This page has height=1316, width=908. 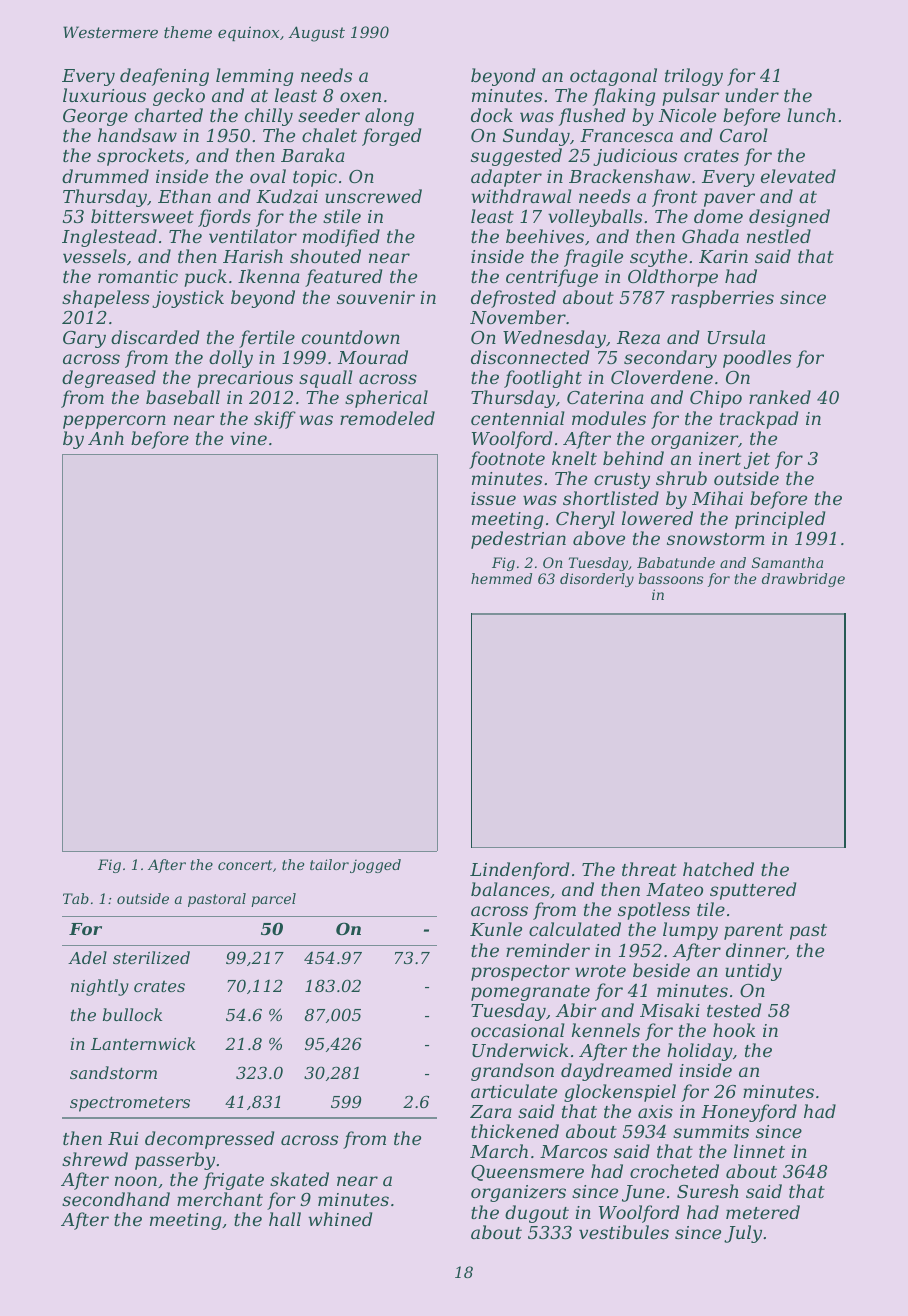 I want to click on jogged, so click(x=375, y=866).
